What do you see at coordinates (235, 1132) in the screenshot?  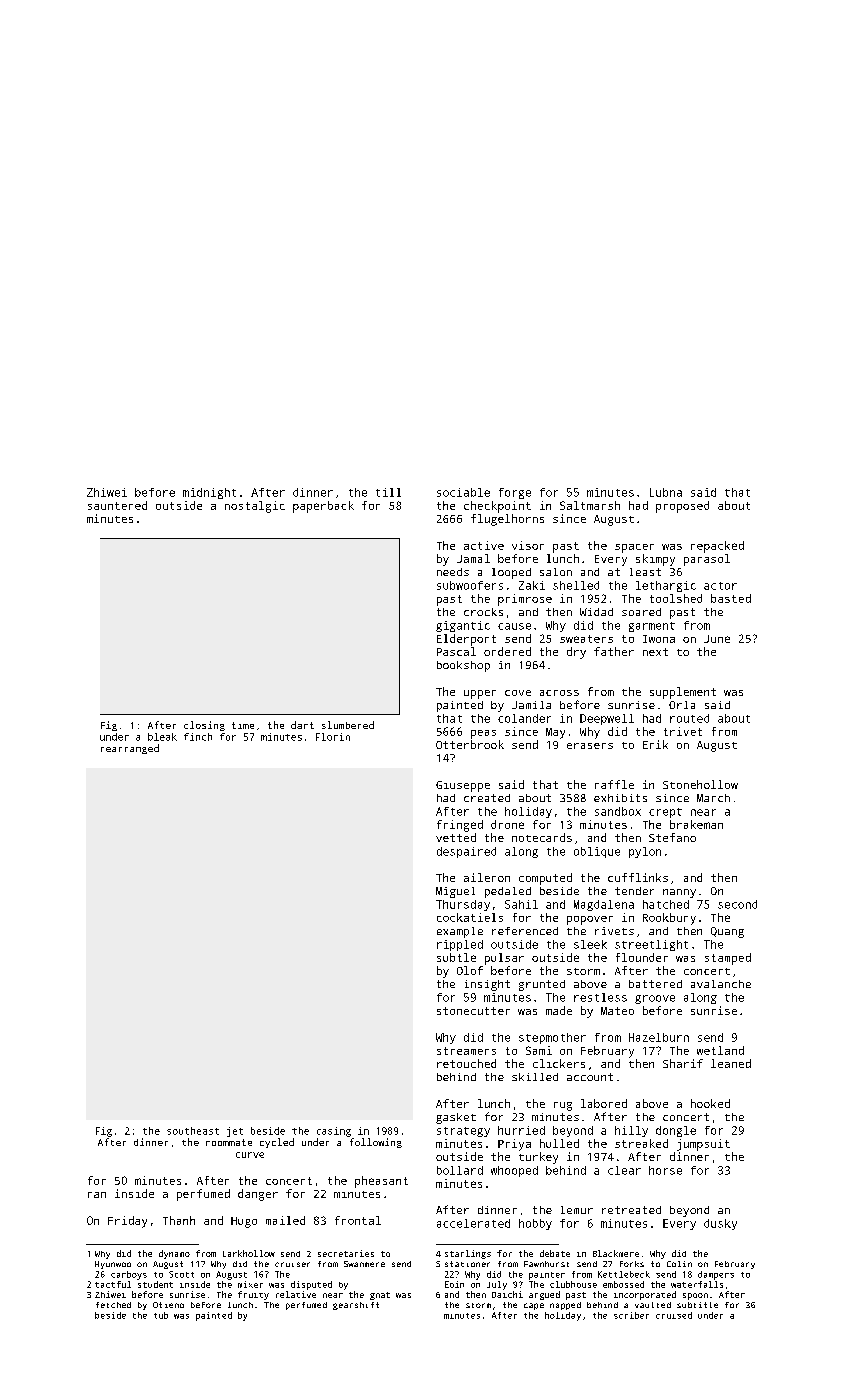 I see `jet` at bounding box center [235, 1132].
